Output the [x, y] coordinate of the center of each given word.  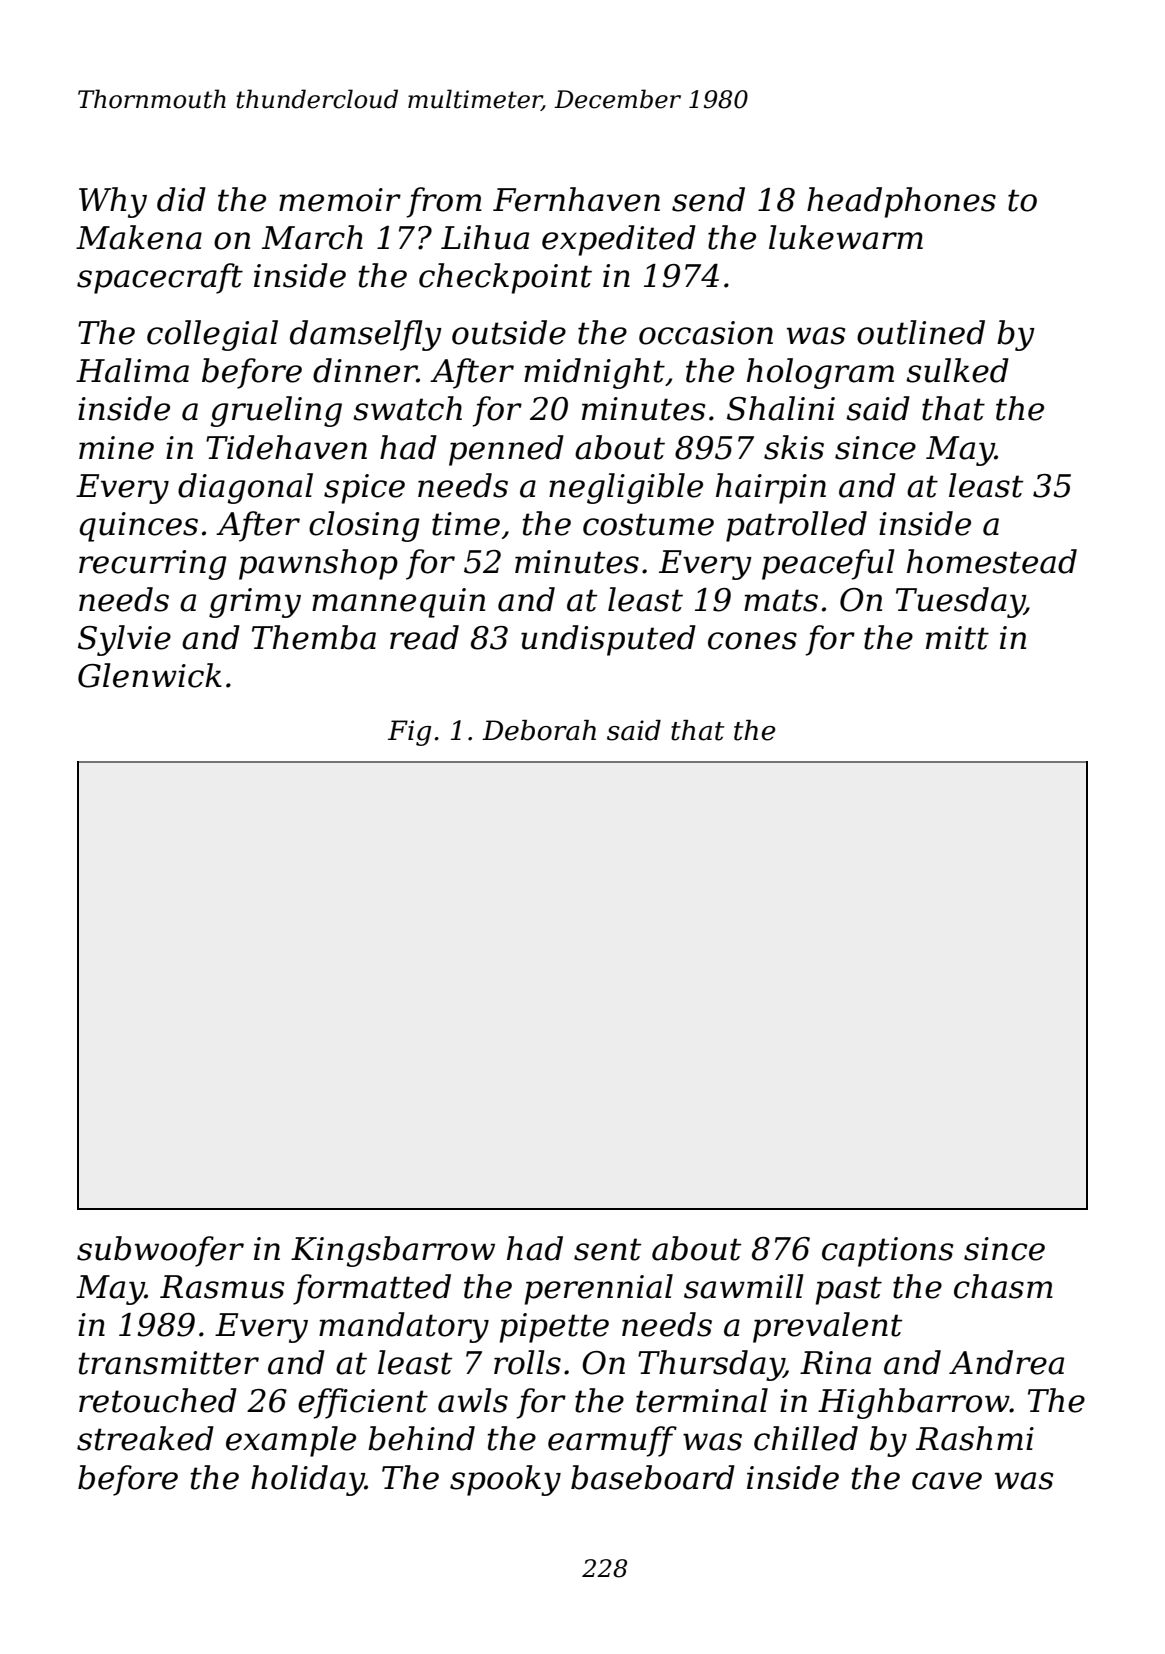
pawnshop [318, 564]
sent [607, 1249]
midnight [594, 373]
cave [947, 1481]
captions [887, 1252]
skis [794, 447]
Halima [132, 370]
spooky [505, 1480]
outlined [921, 332]
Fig [409, 733]
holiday [308, 1480]
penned [506, 450]
